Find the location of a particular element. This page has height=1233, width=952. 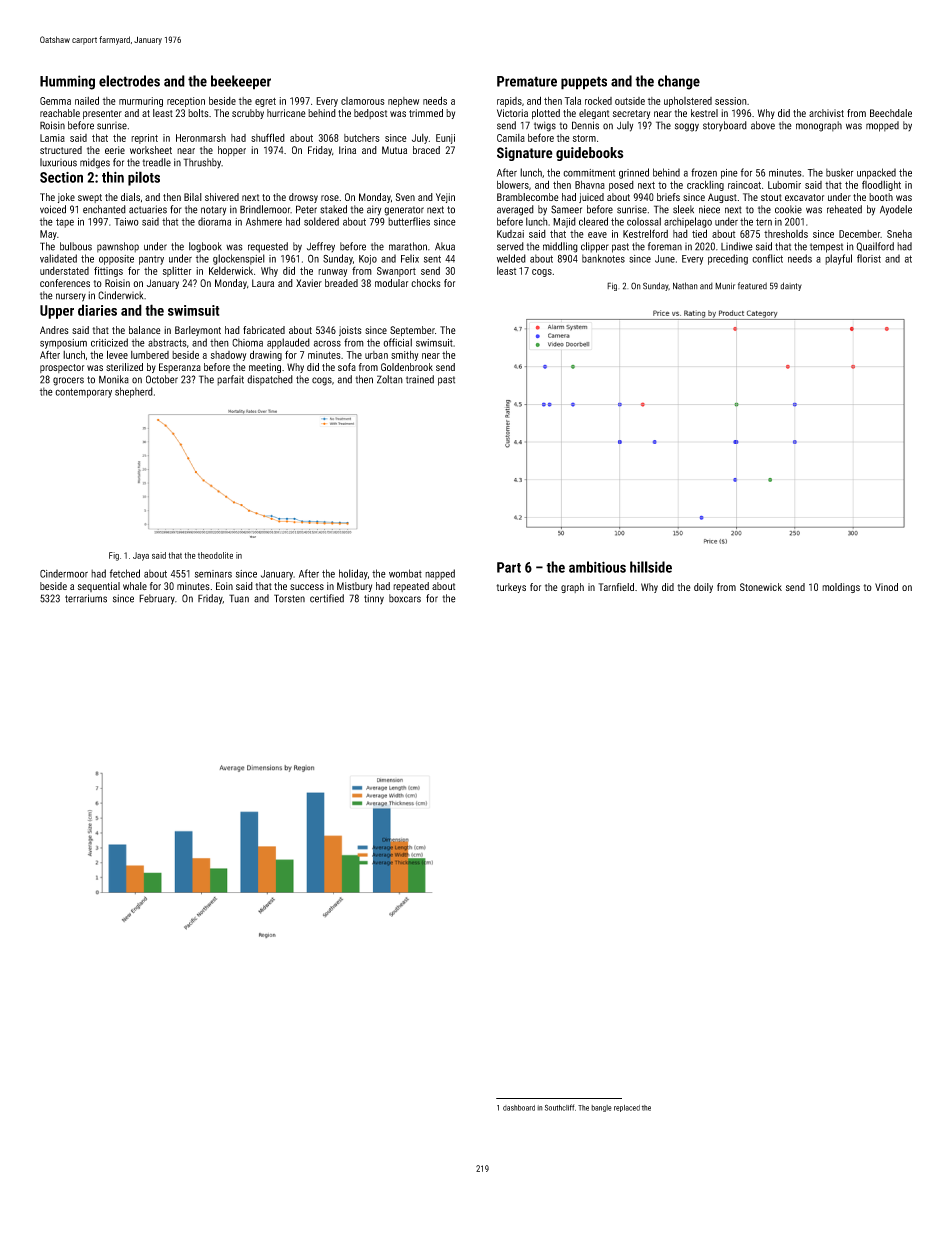

moldings is located at coordinates (841, 588).
